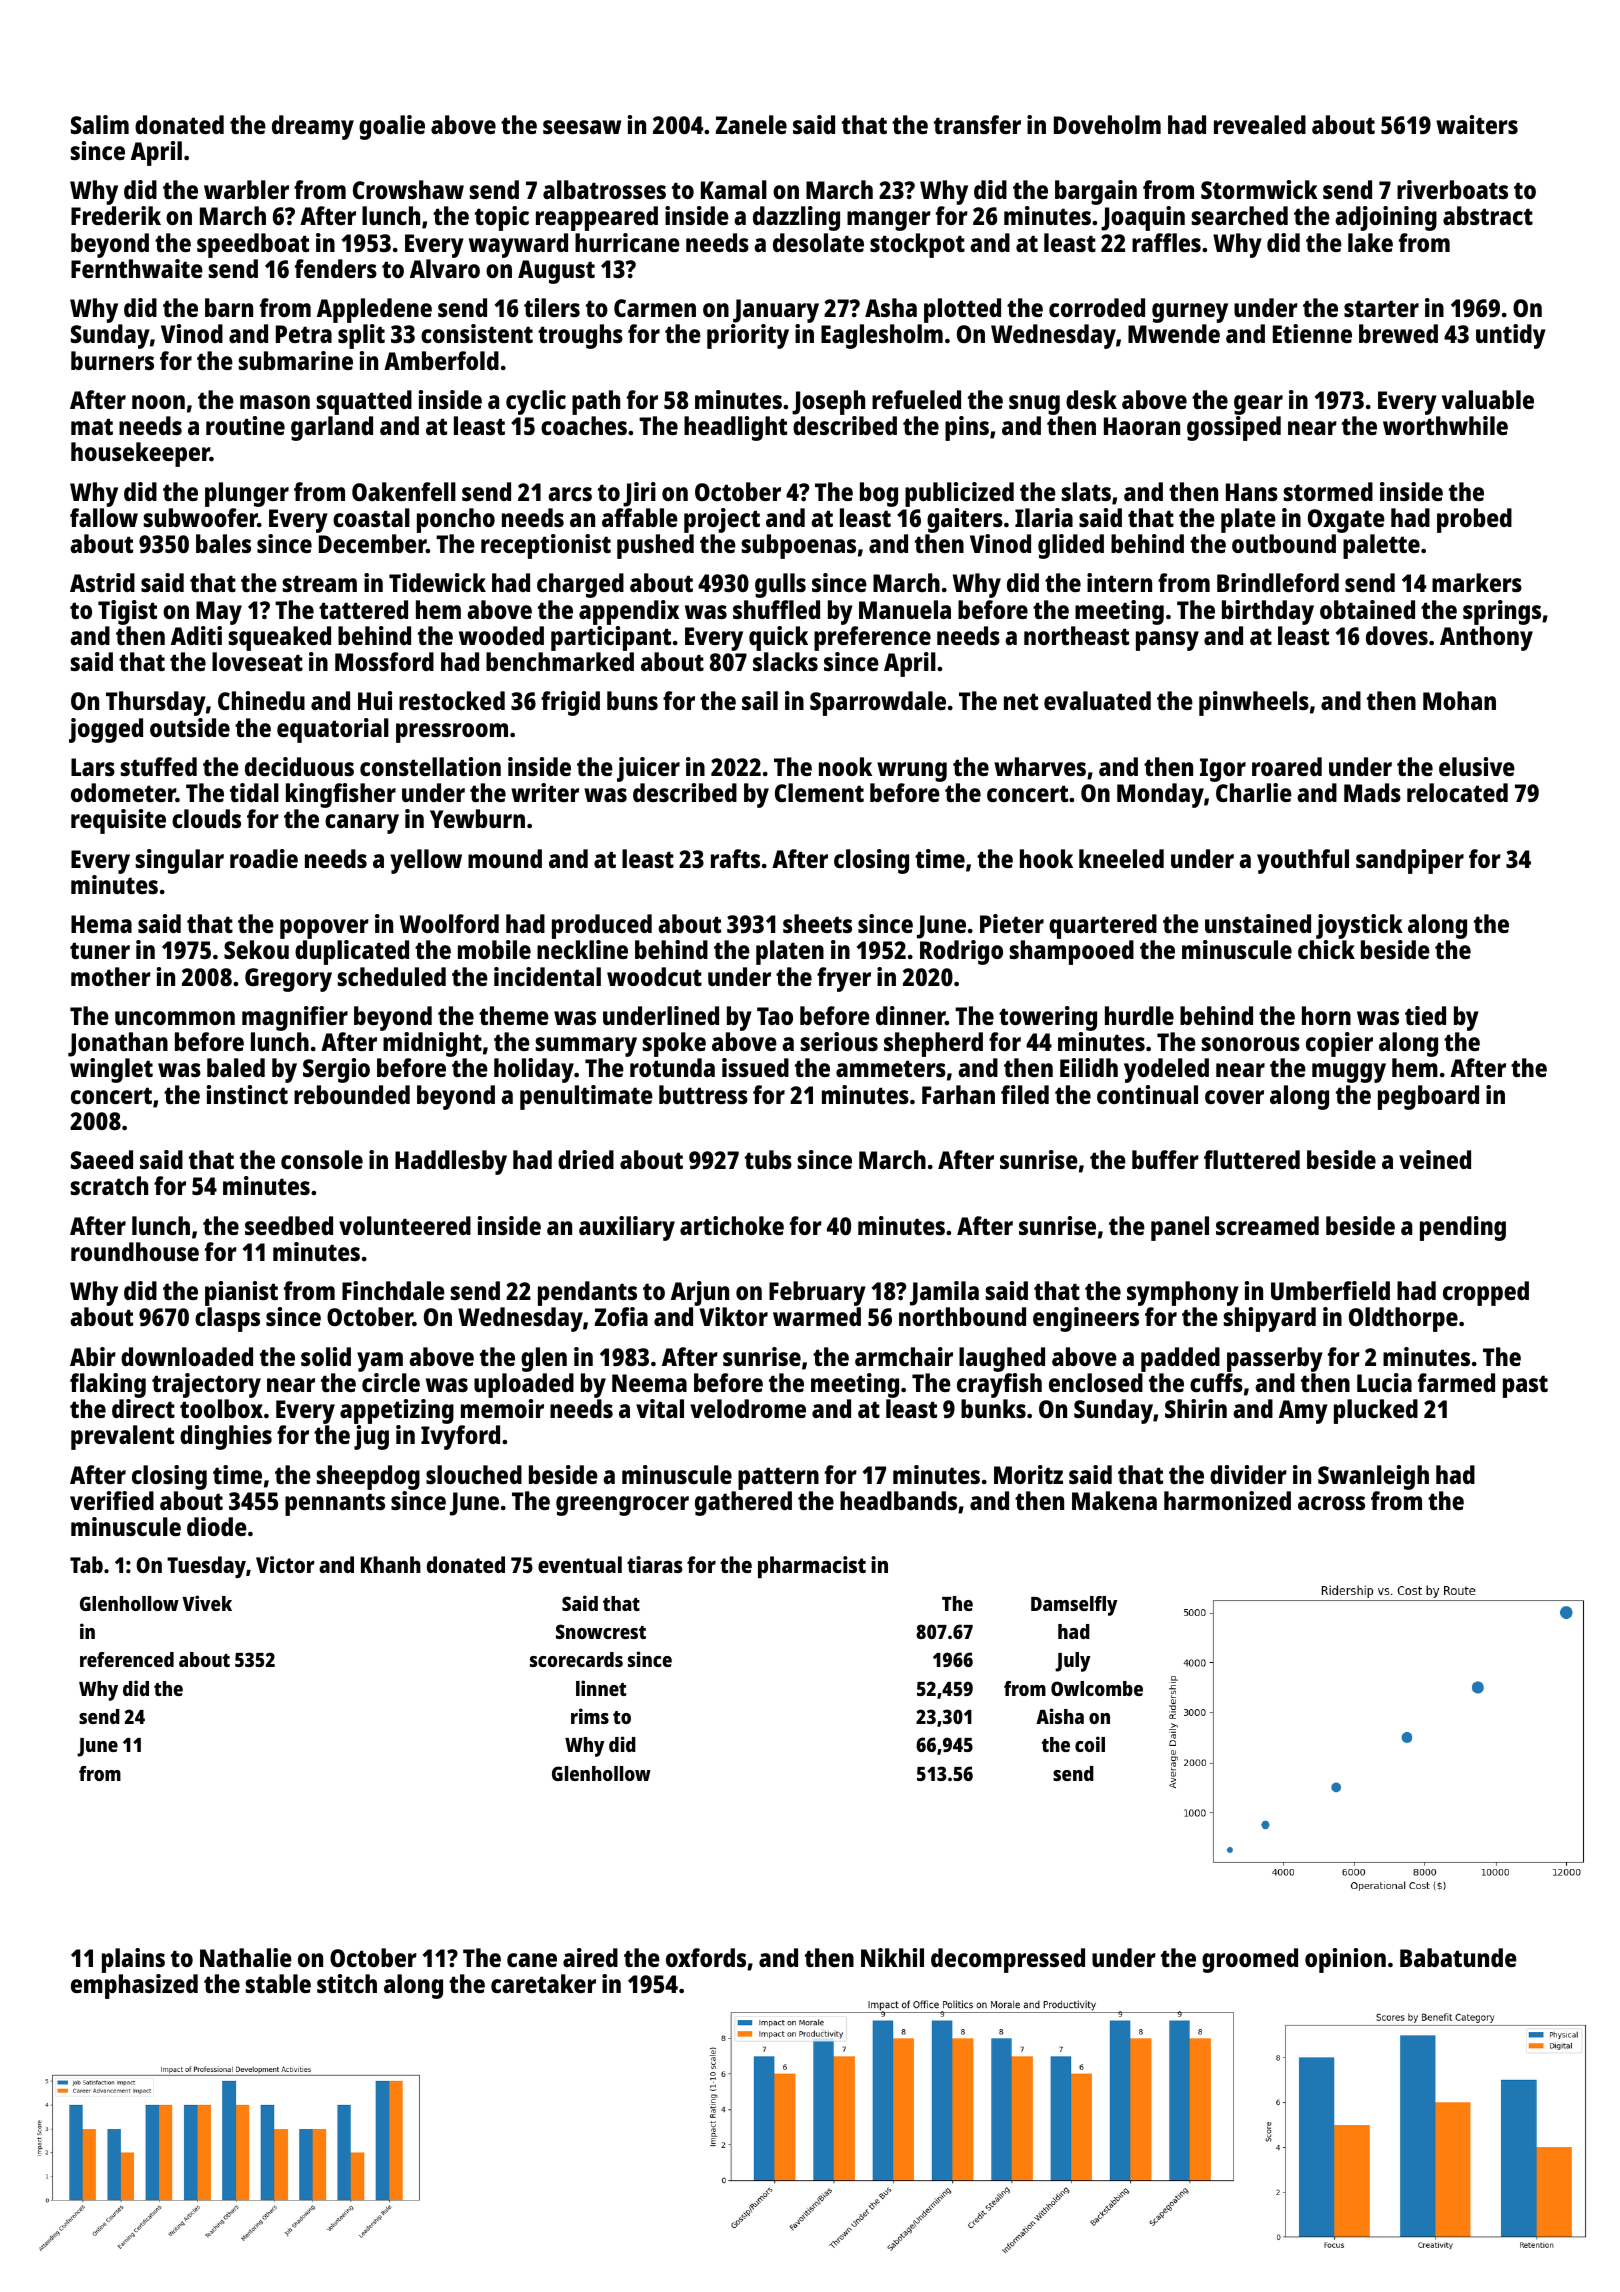 Image resolution: width=1620 pixels, height=2292 pixels. What do you see at coordinates (347, 1983) in the document?
I see `stitch` at bounding box center [347, 1983].
